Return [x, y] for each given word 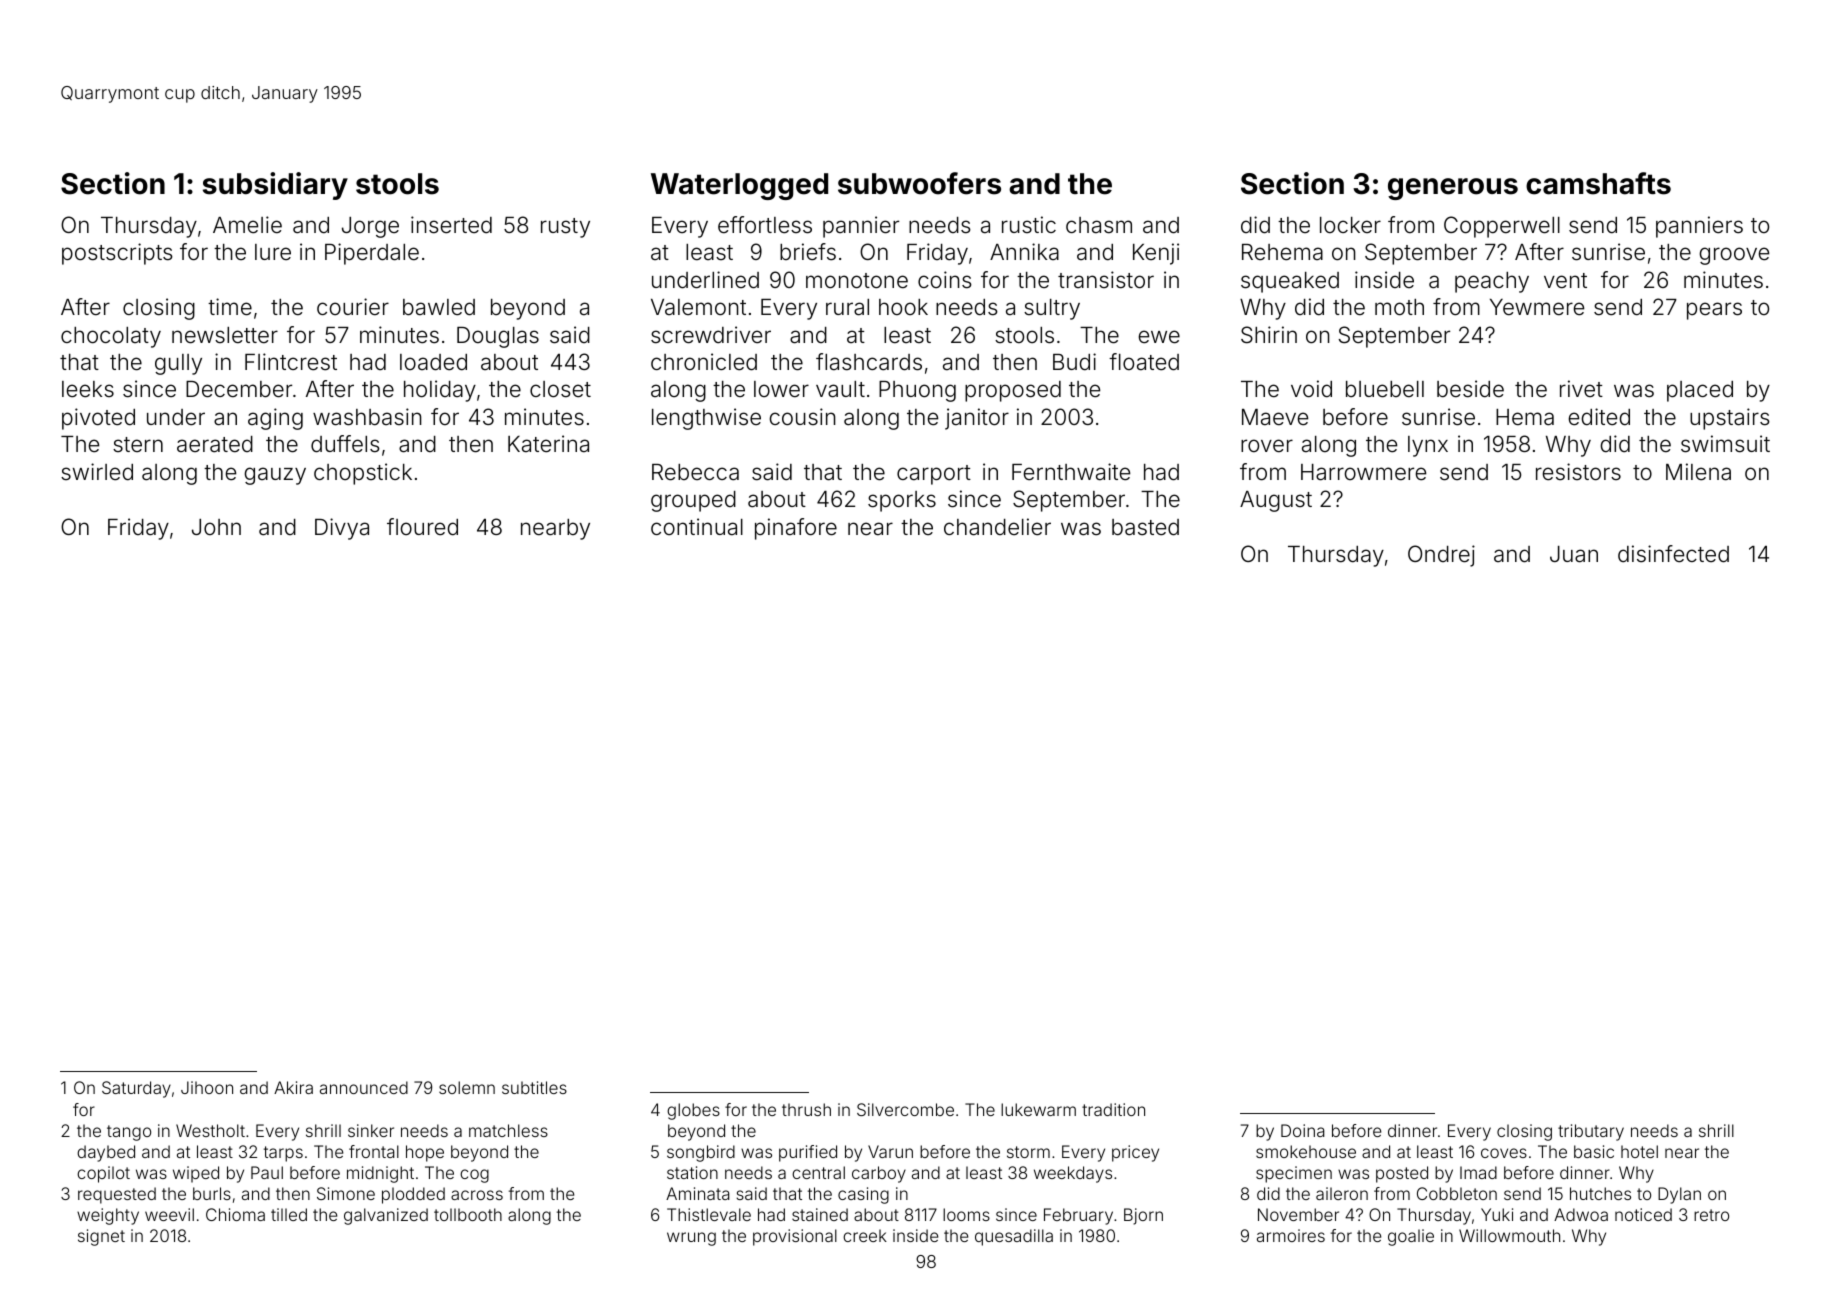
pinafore [796, 529]
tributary [1591, 1132]
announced [364, 1087]
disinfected [1673, 554]
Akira [293, 1087]
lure [273, 252]
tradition [1113, 1109]
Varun [890, 1151]
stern [138, 444]
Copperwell [1502, 227]
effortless [765, 225]
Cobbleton [1457, 1193]
